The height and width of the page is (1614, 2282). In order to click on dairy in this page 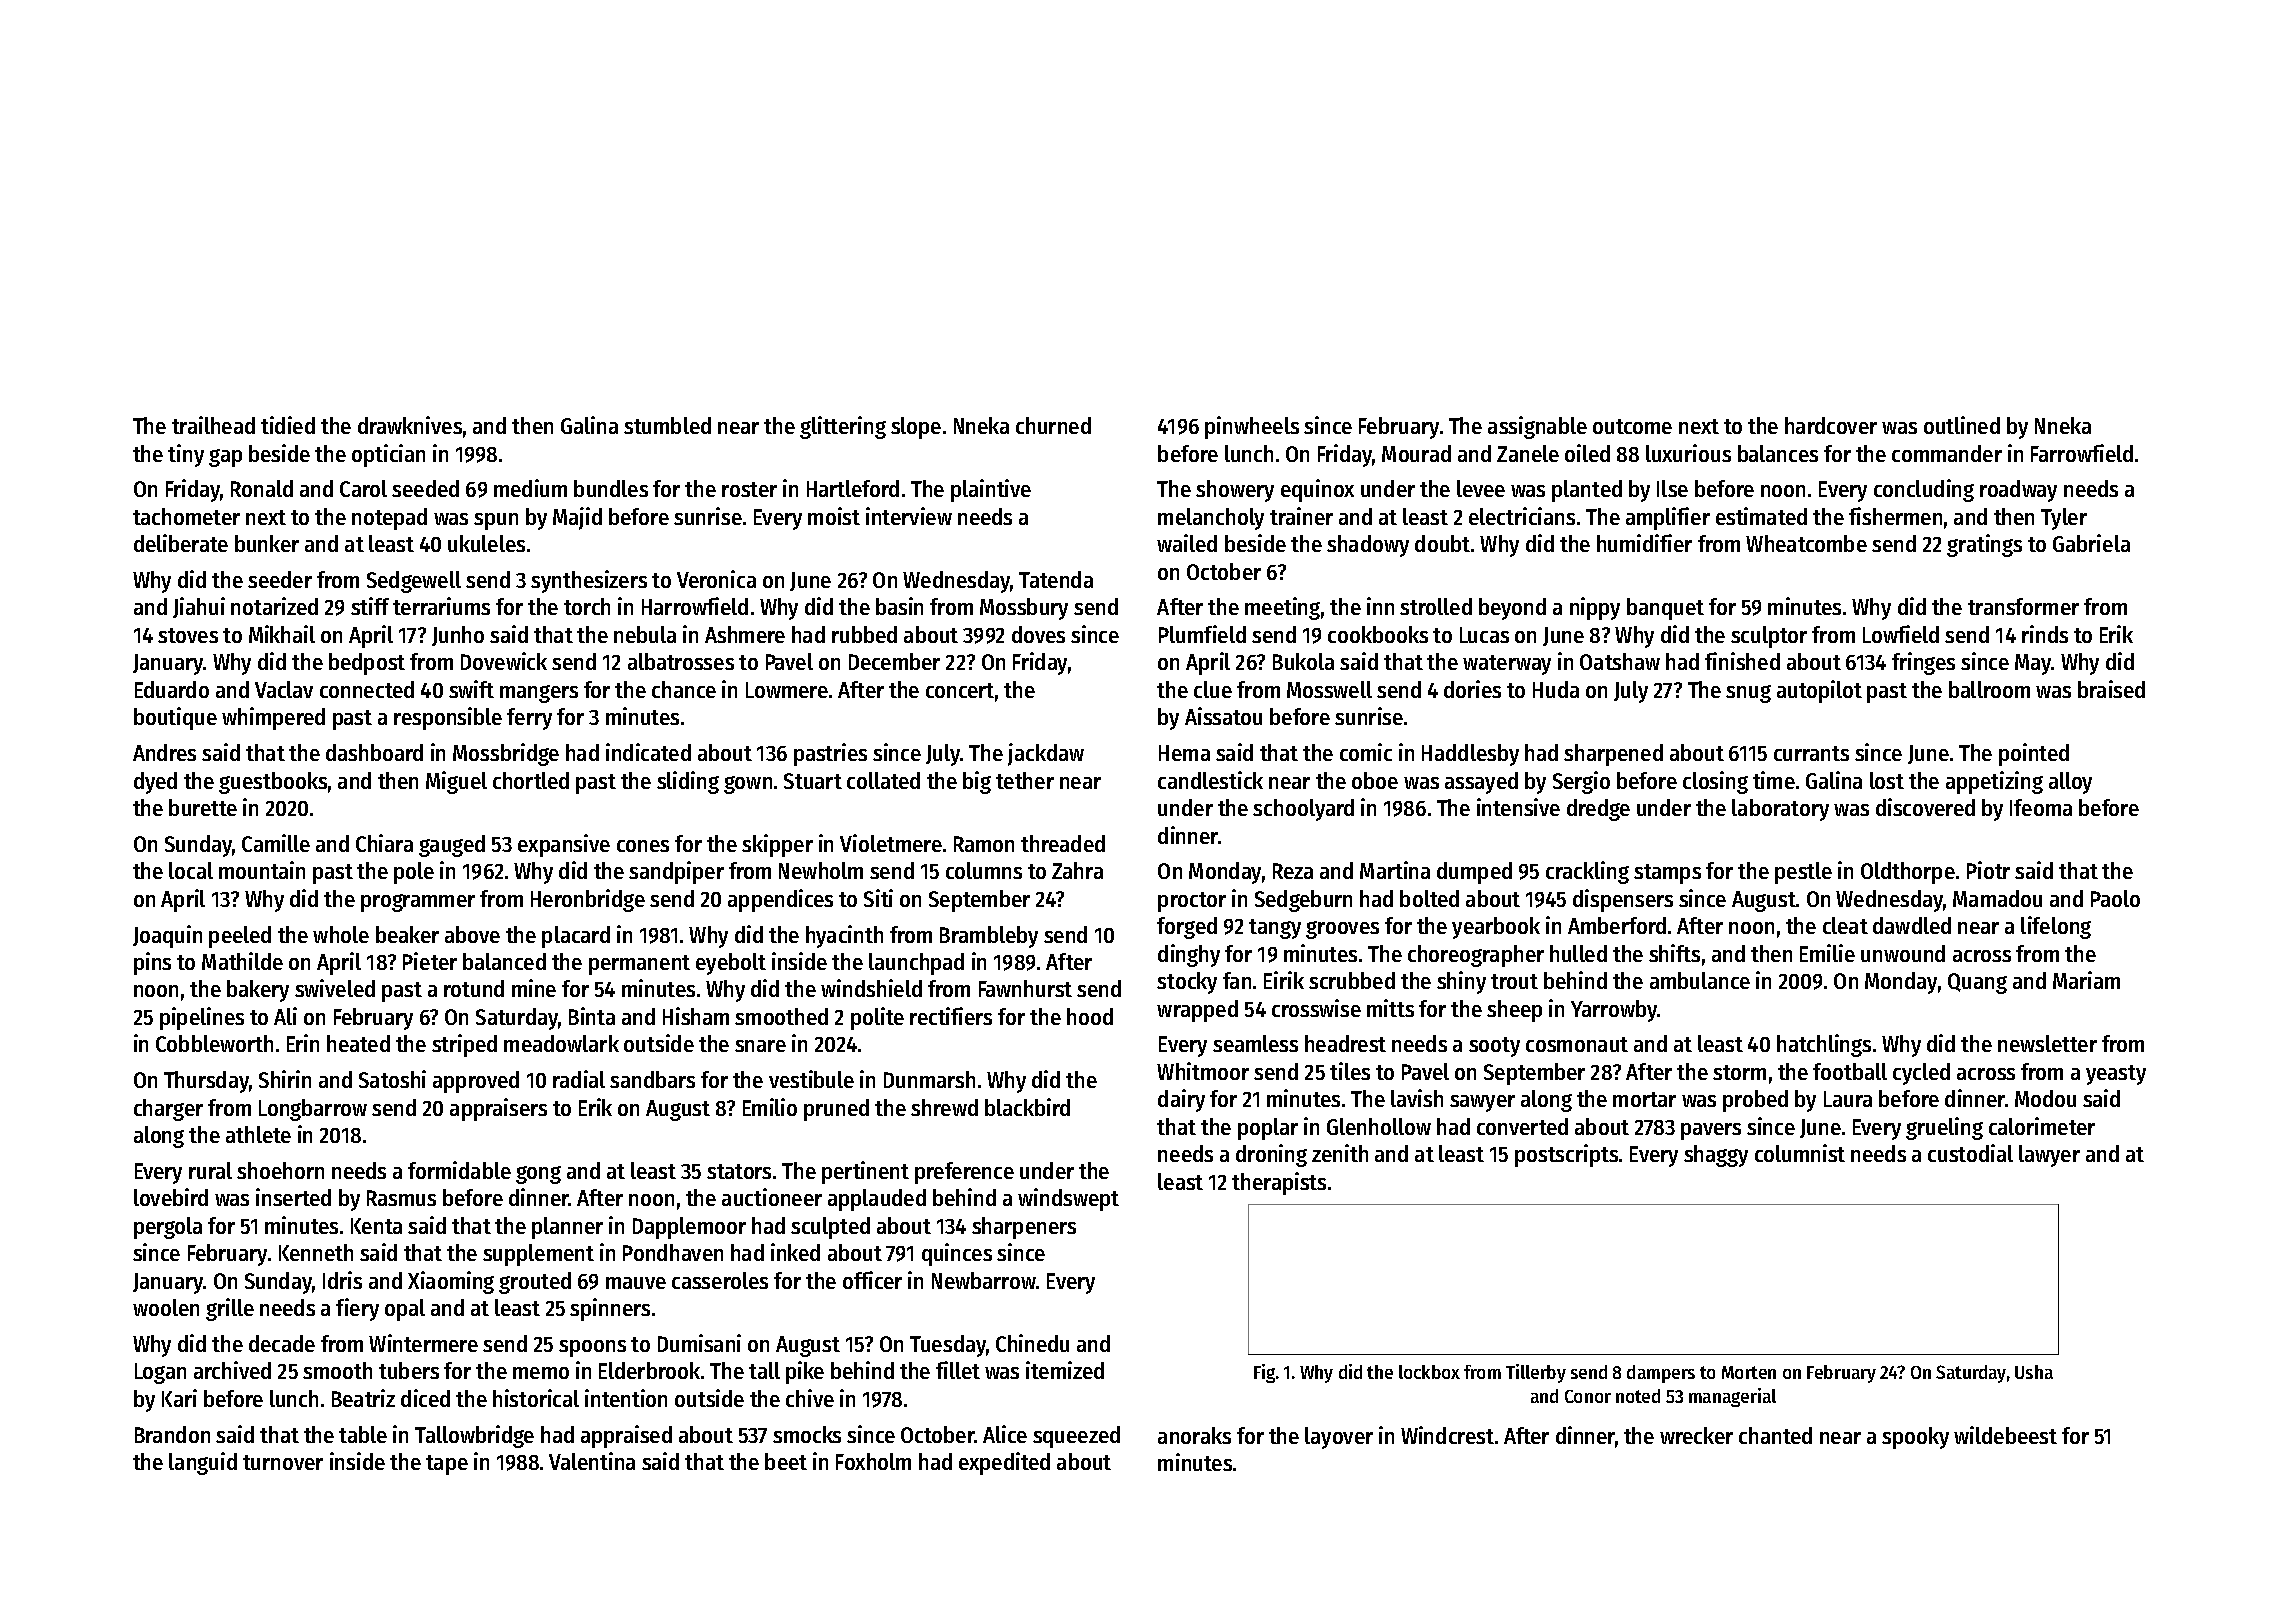, I will do `click(1181, 1100)`.
